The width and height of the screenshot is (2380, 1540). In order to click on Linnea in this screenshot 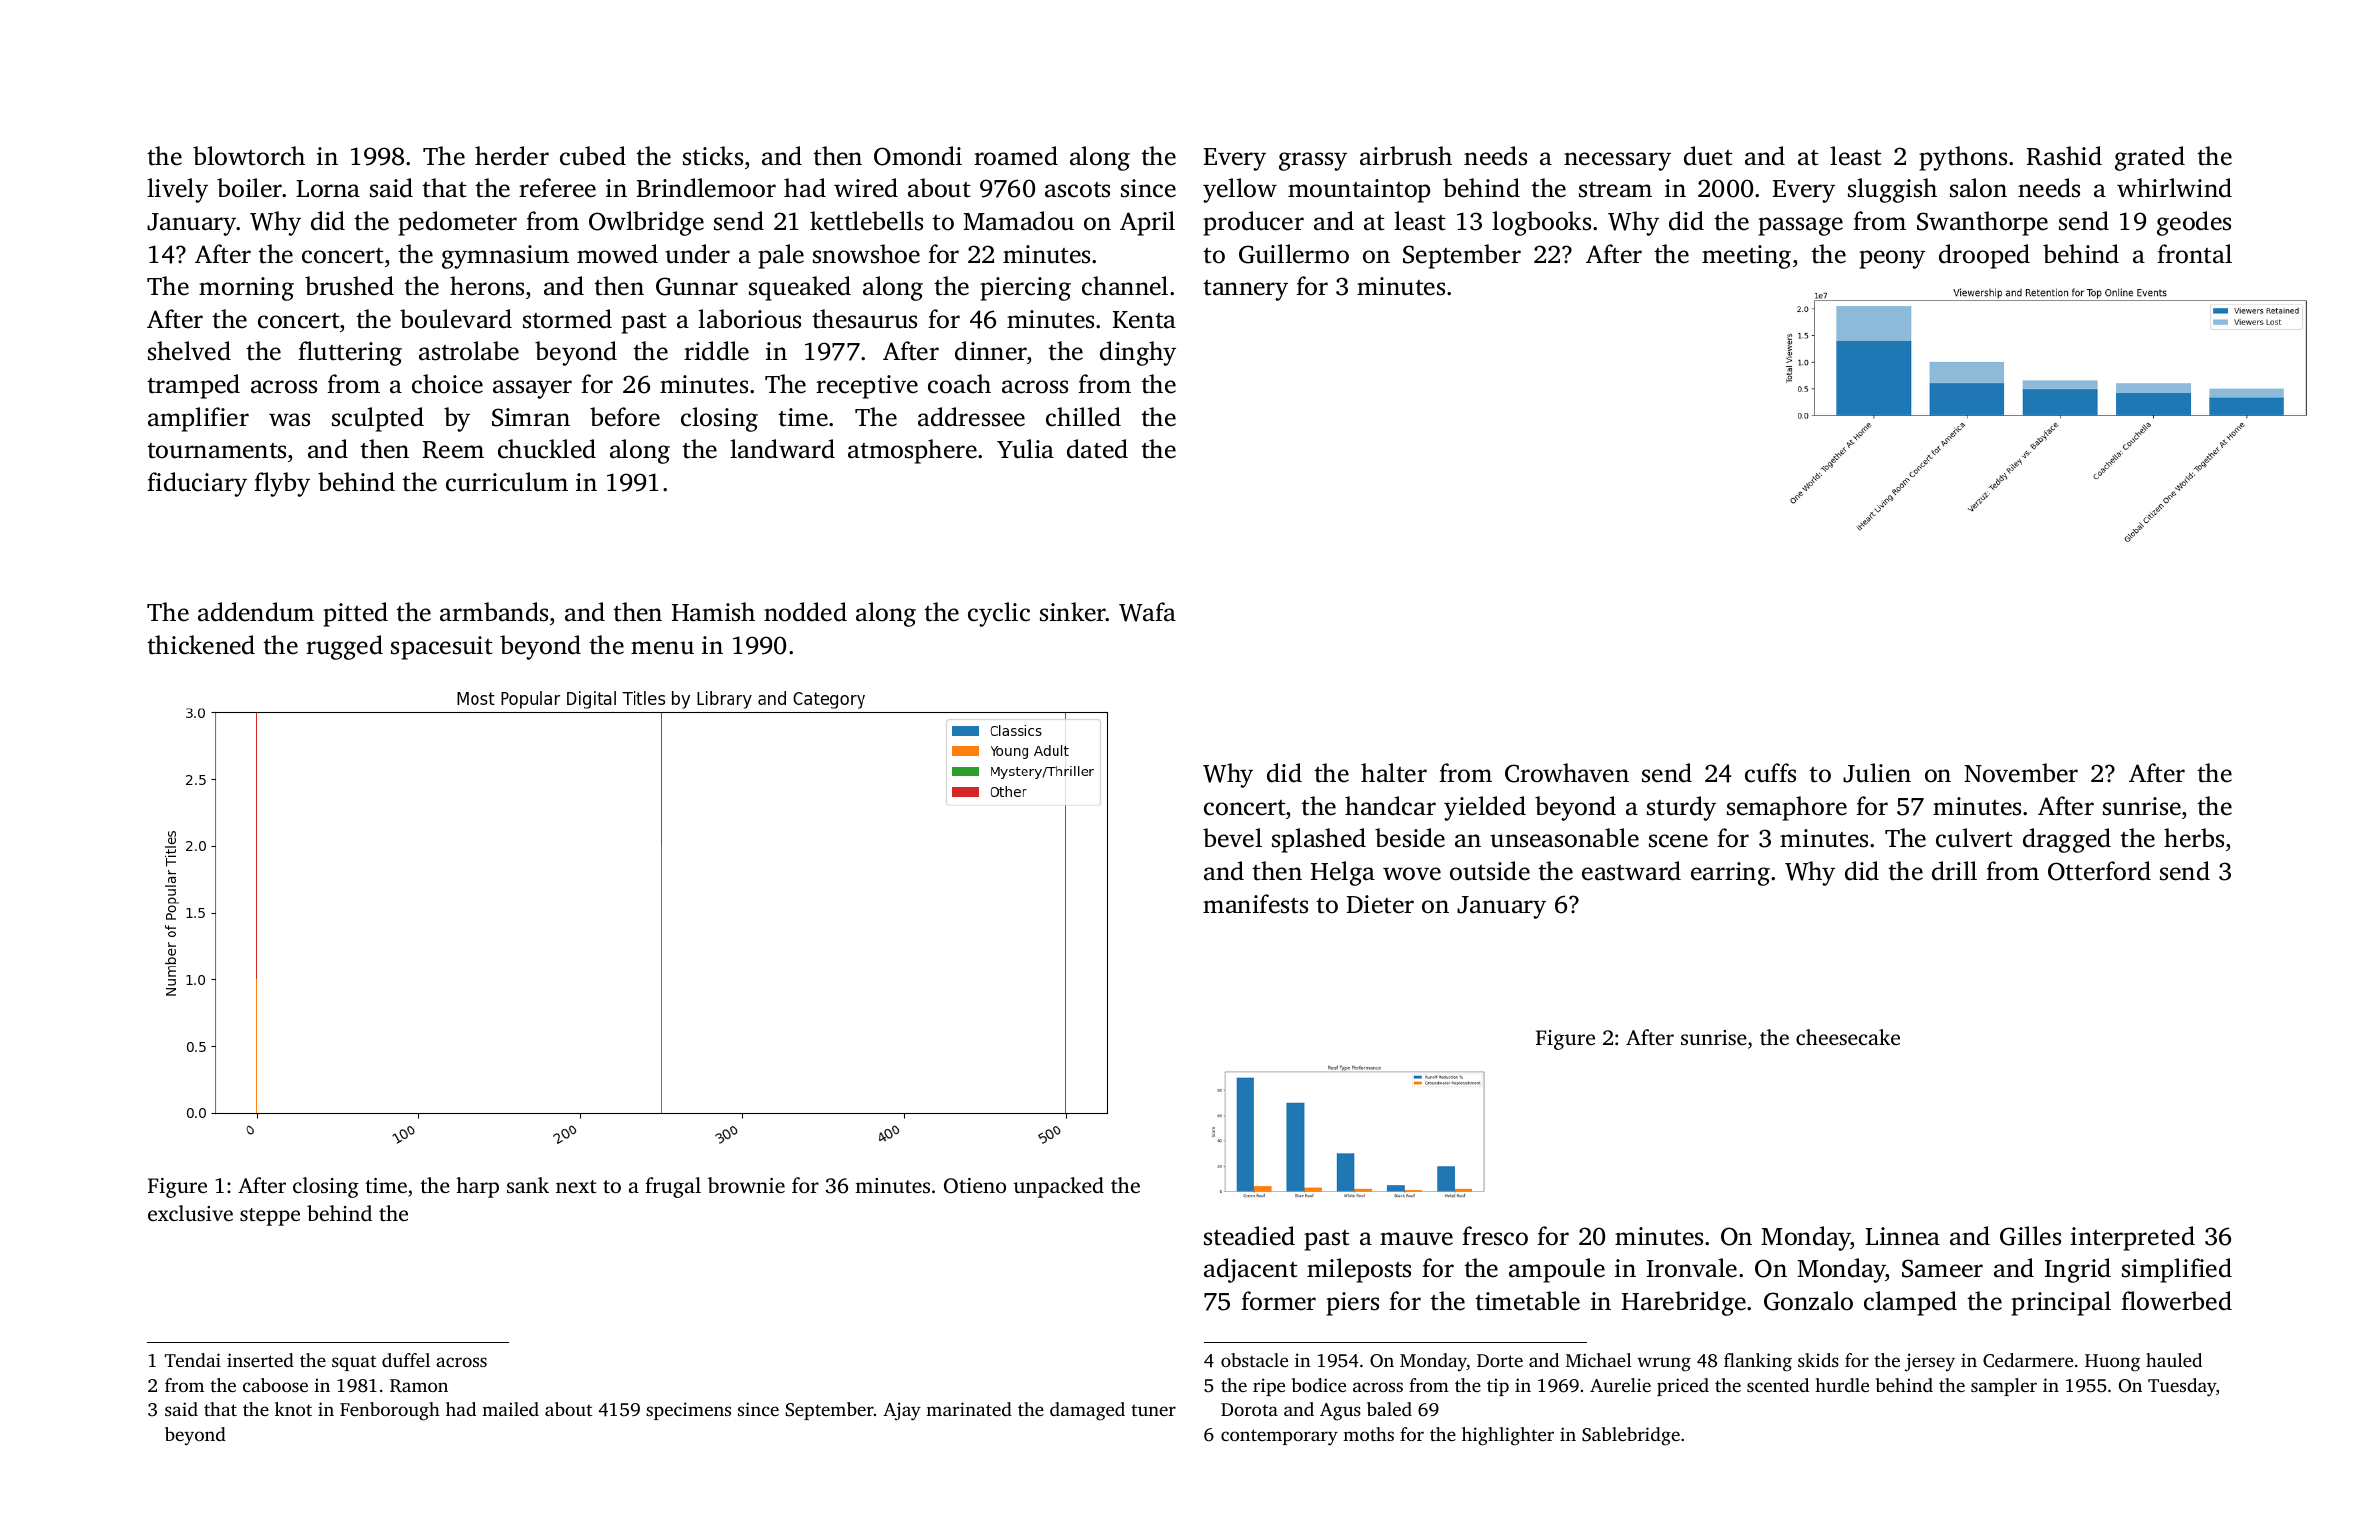, I will do `click(1902, 1236)`.
